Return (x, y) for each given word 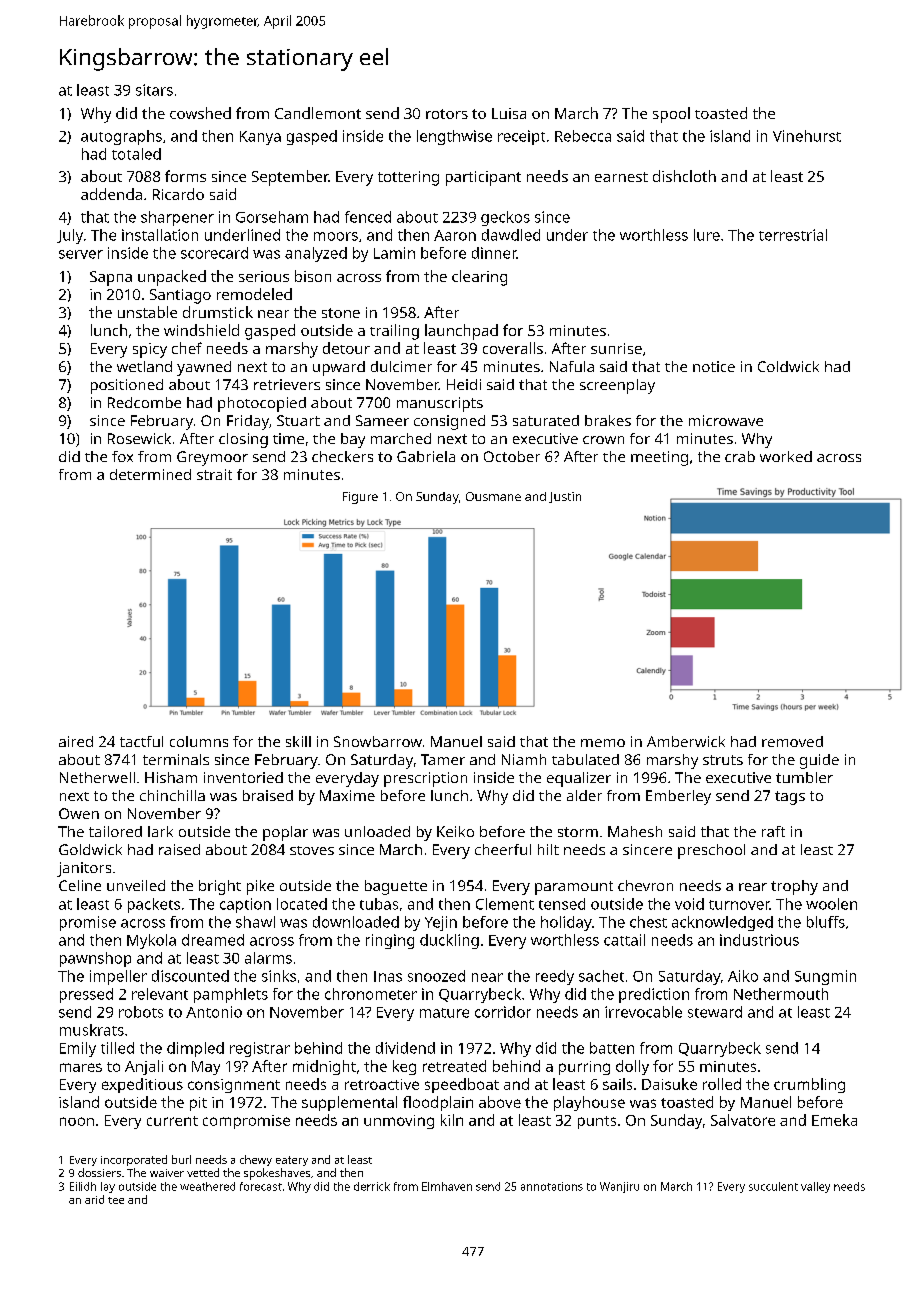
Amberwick (686, 741)
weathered (207, 1186)
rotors (447, 114)
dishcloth (684, 176)
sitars (154, 90)
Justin (565, 497)
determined (150, 474)
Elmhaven (447, 1186)
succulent (773, 1186)
